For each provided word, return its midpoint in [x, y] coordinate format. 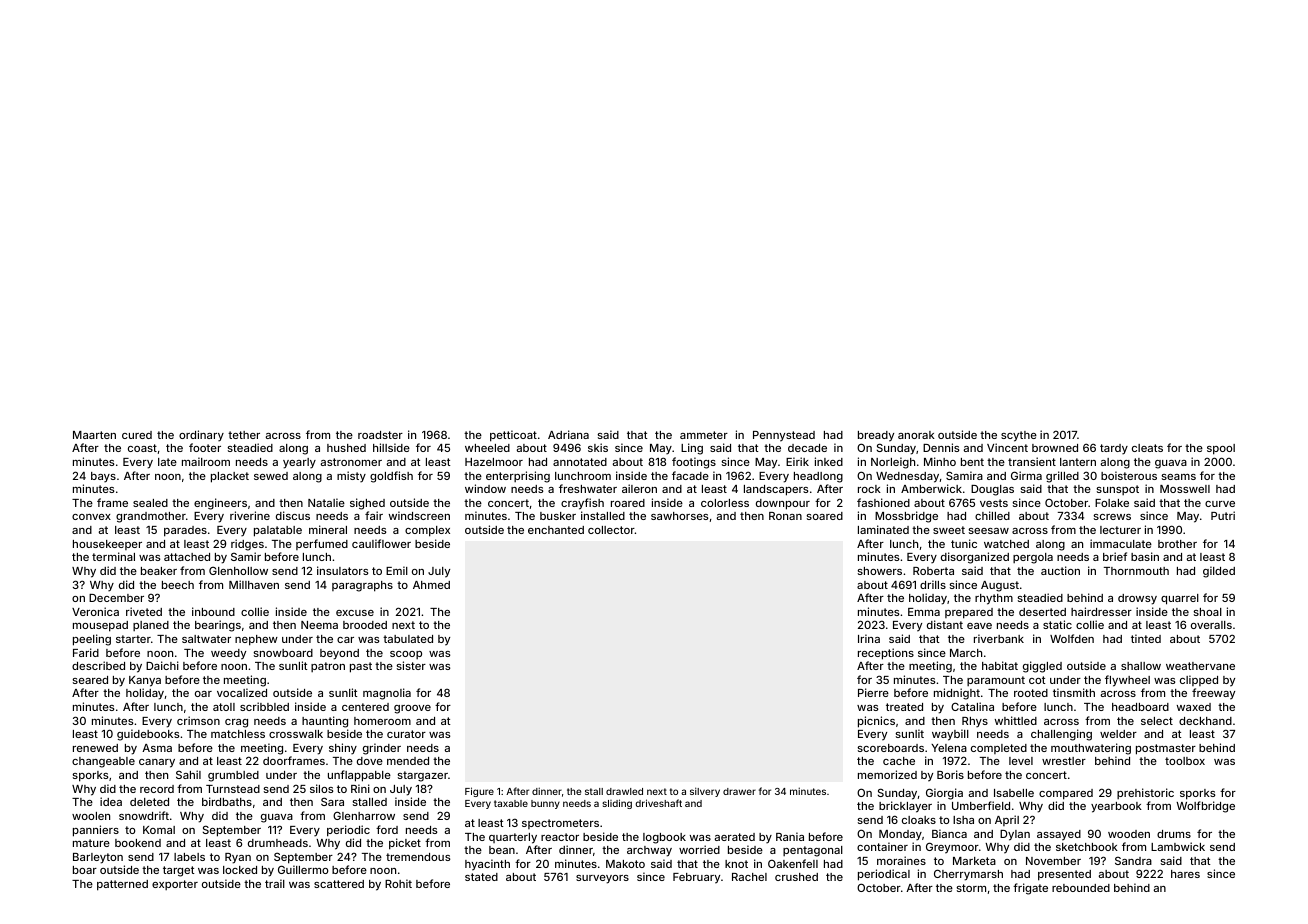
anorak [916, 435]
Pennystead [784, 436]
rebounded [1081, 888]
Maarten [94, 435]
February [696, 878]
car [345, 640]
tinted [1146, 638]
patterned [122, 885]
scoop [406, 655]
